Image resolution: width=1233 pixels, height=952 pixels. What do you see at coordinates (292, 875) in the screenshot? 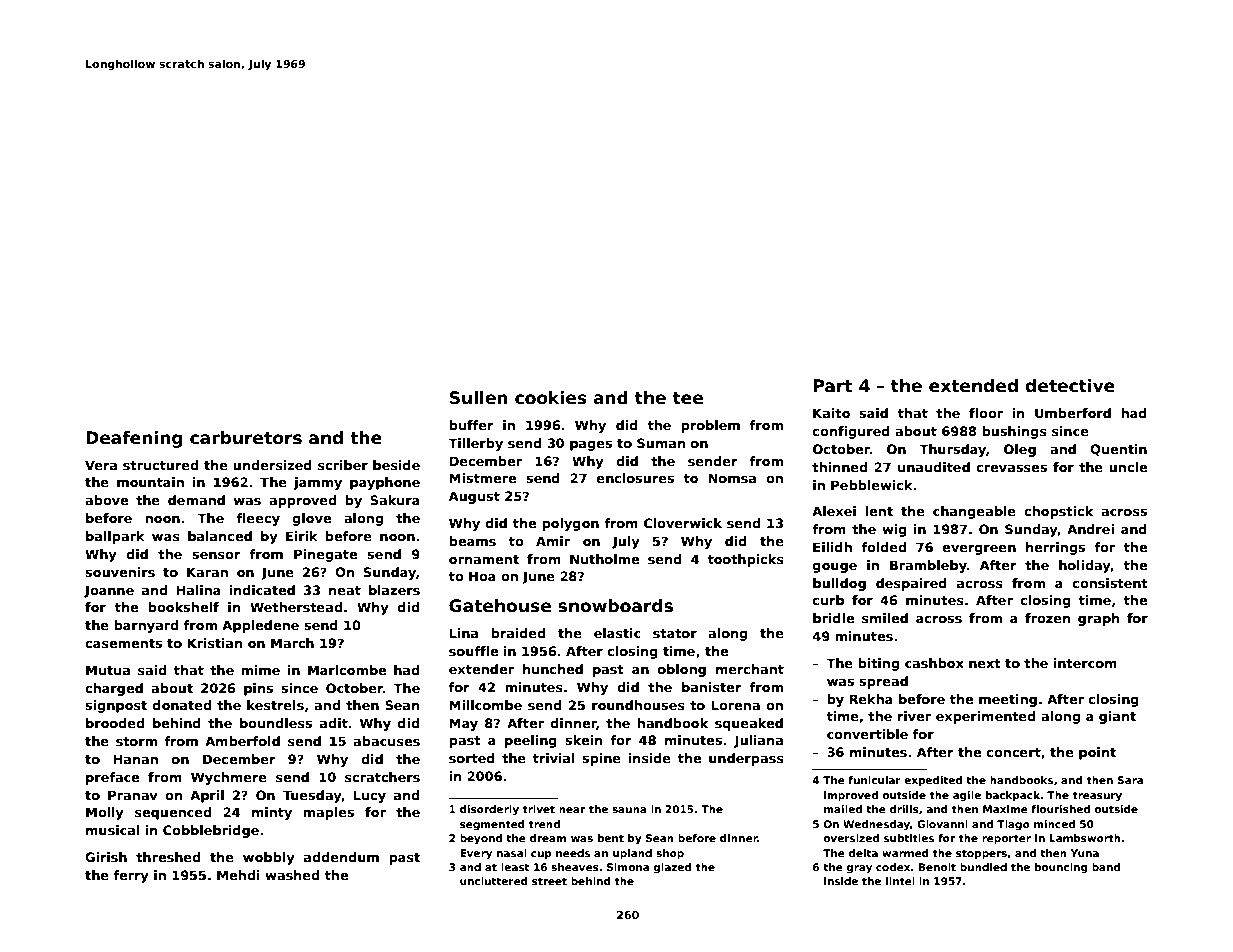
I see `washed` at bounding box center [292, 875].
